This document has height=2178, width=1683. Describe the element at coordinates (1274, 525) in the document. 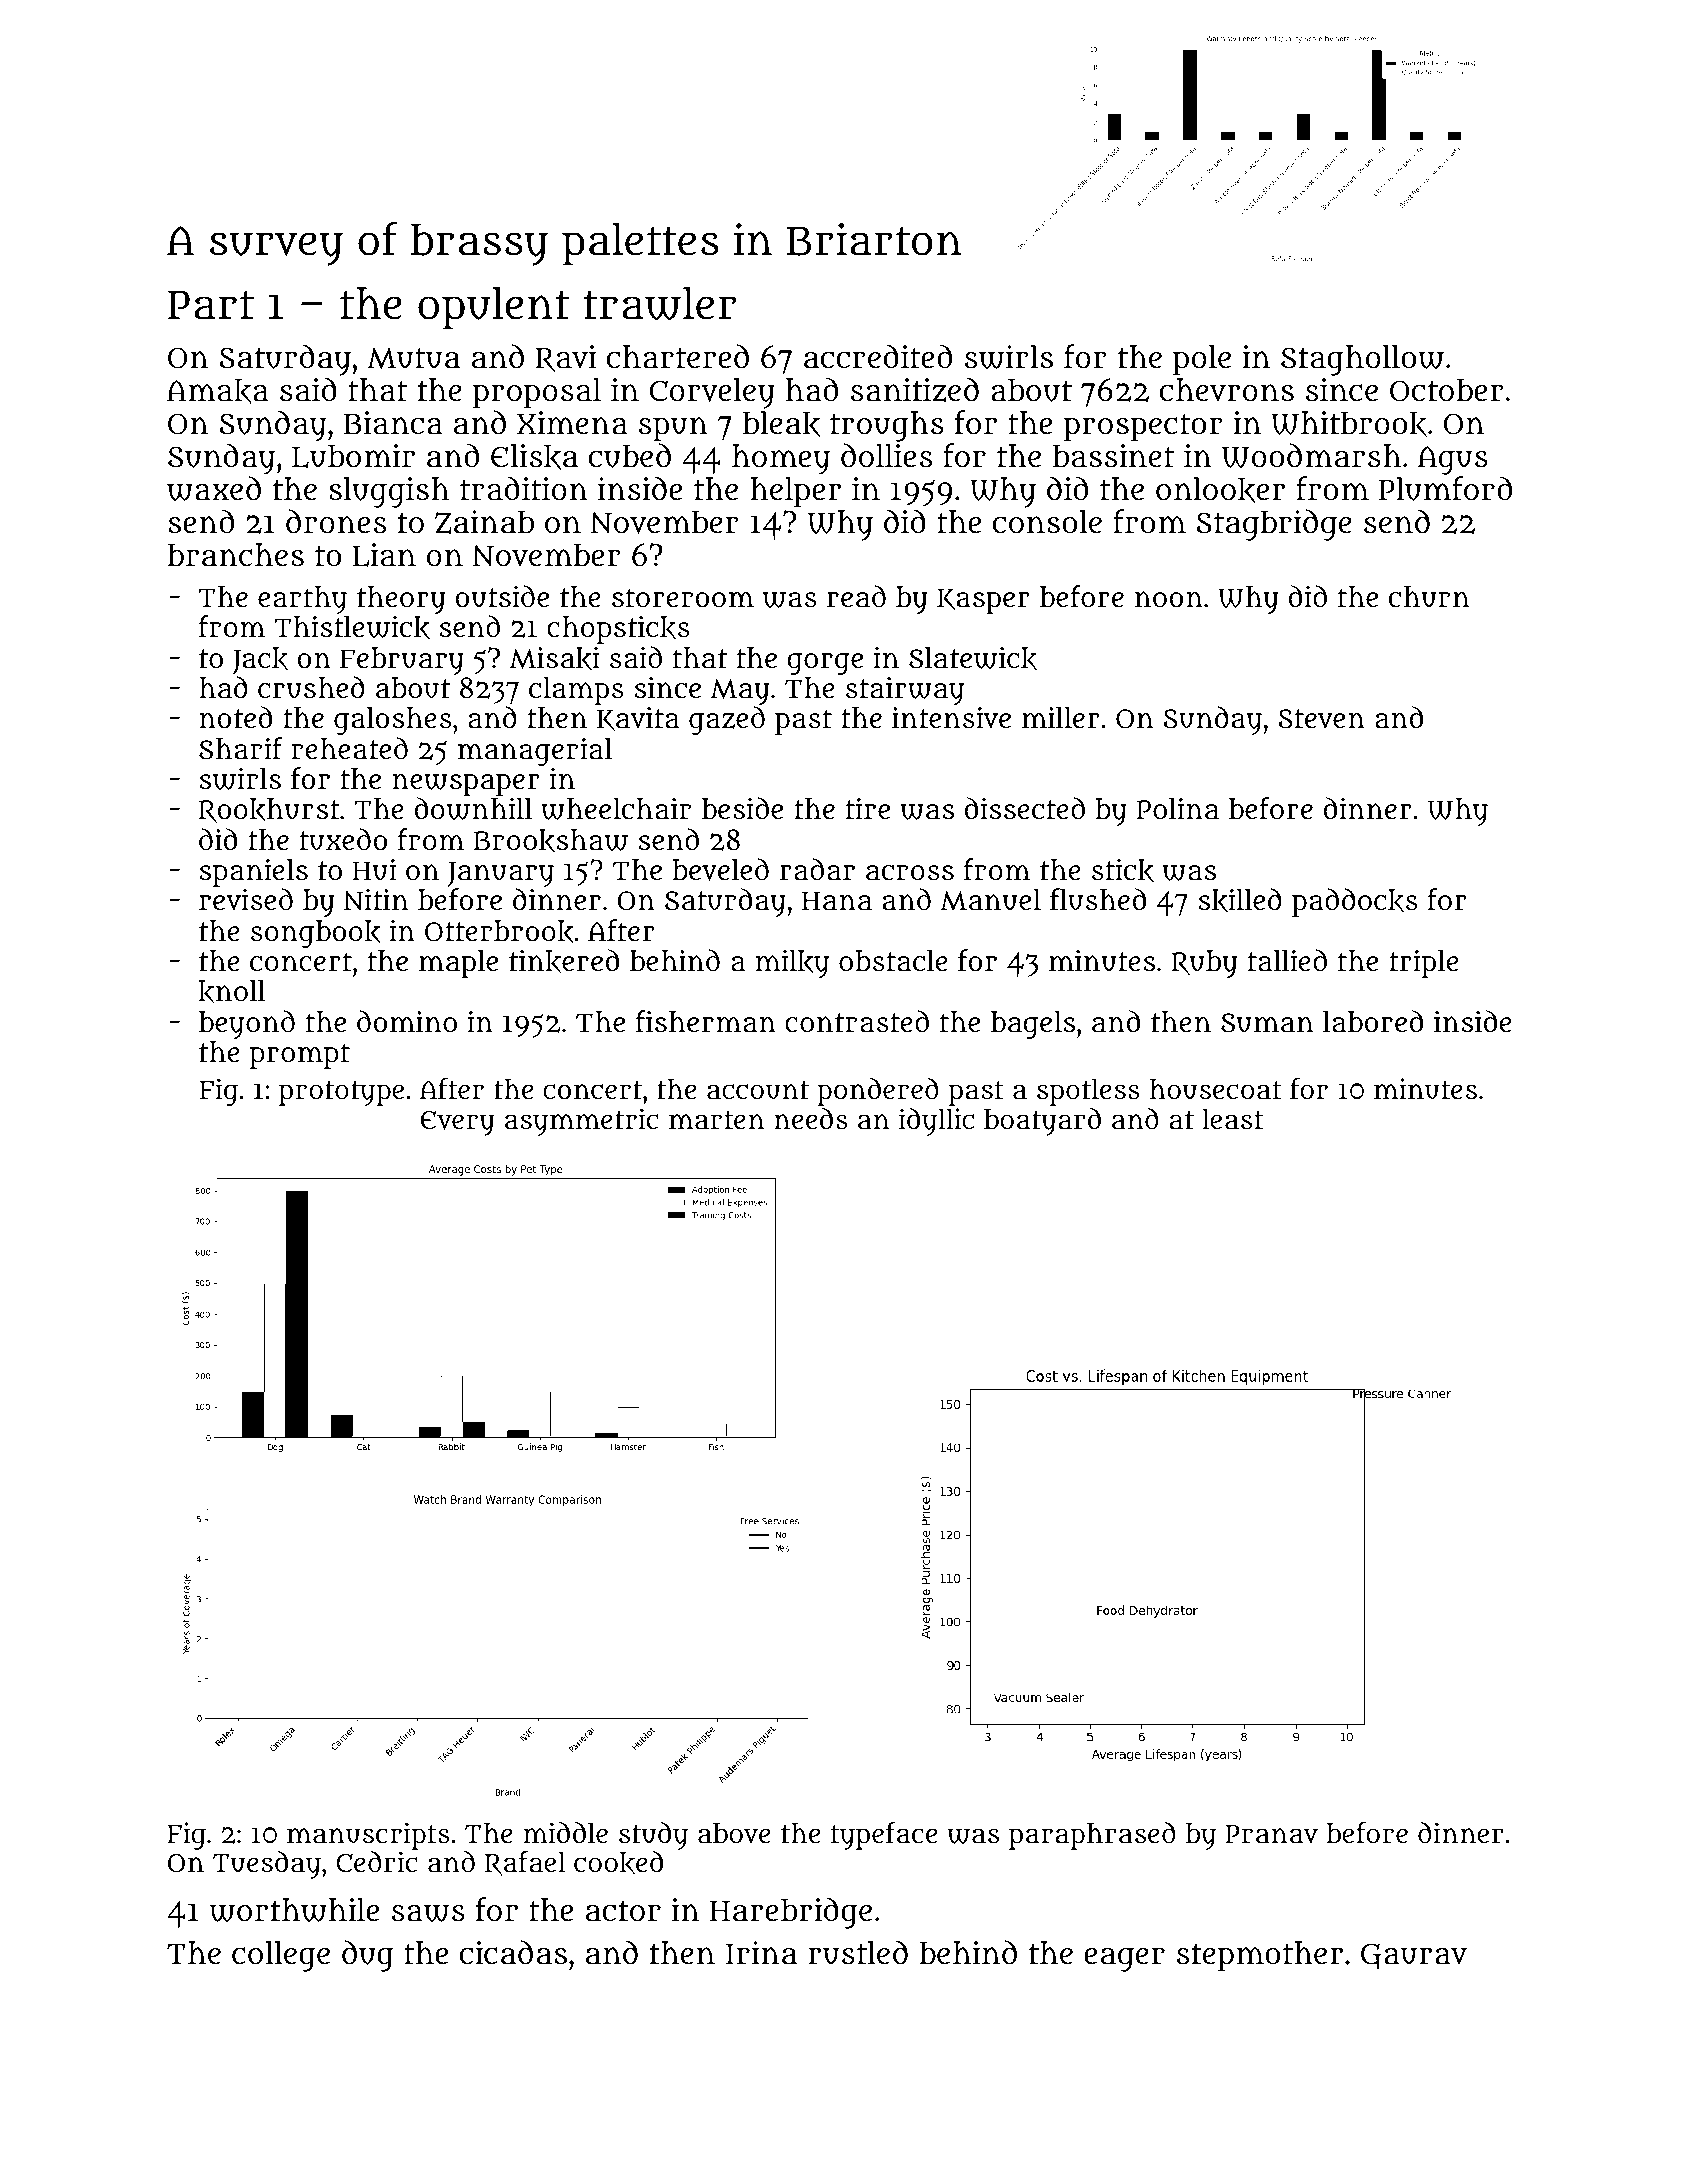

I see `Stagbridge` at that location.
